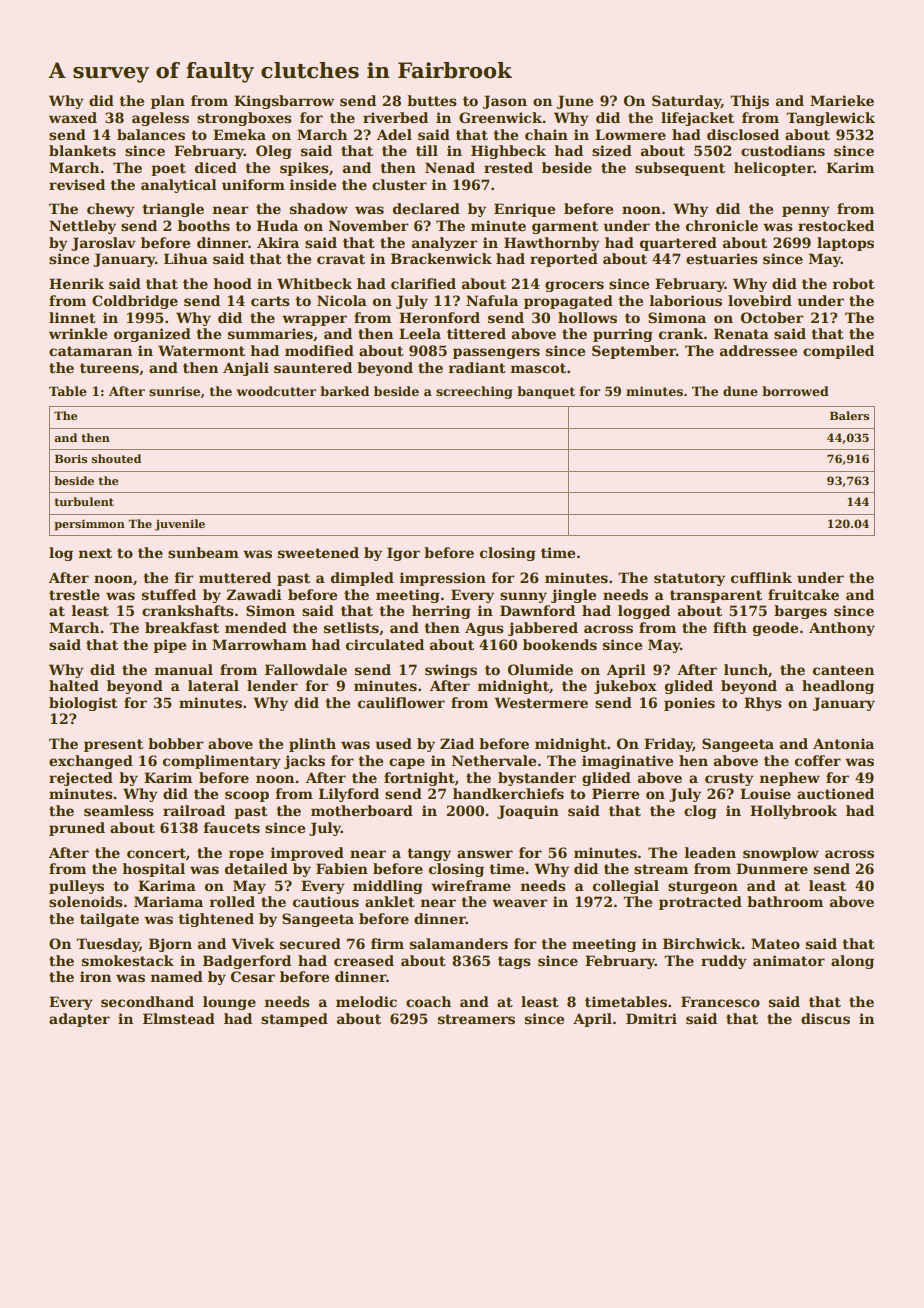  I want to click on Nicola, so click(342, 300).
